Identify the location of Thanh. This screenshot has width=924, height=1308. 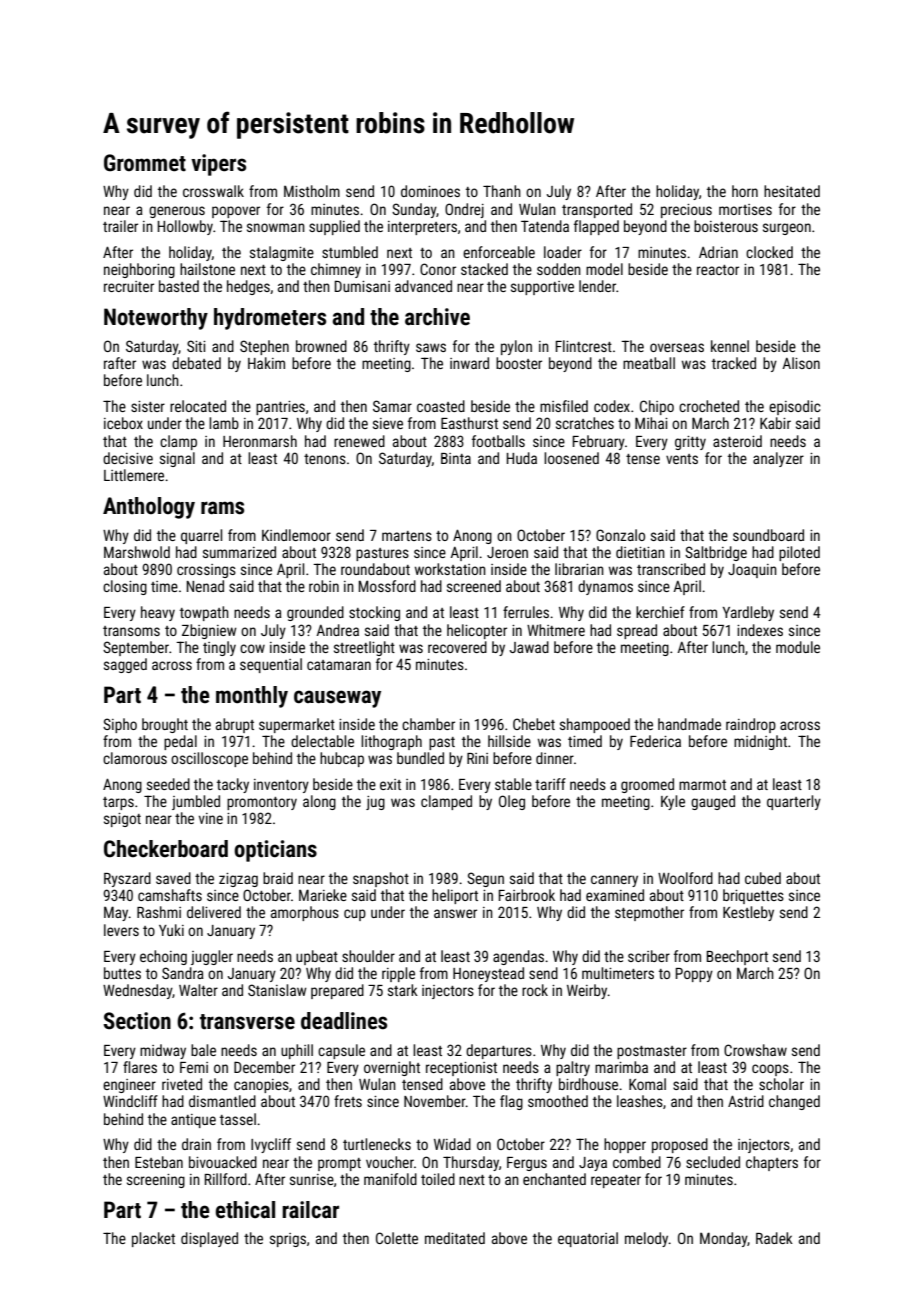
(502, 191).
